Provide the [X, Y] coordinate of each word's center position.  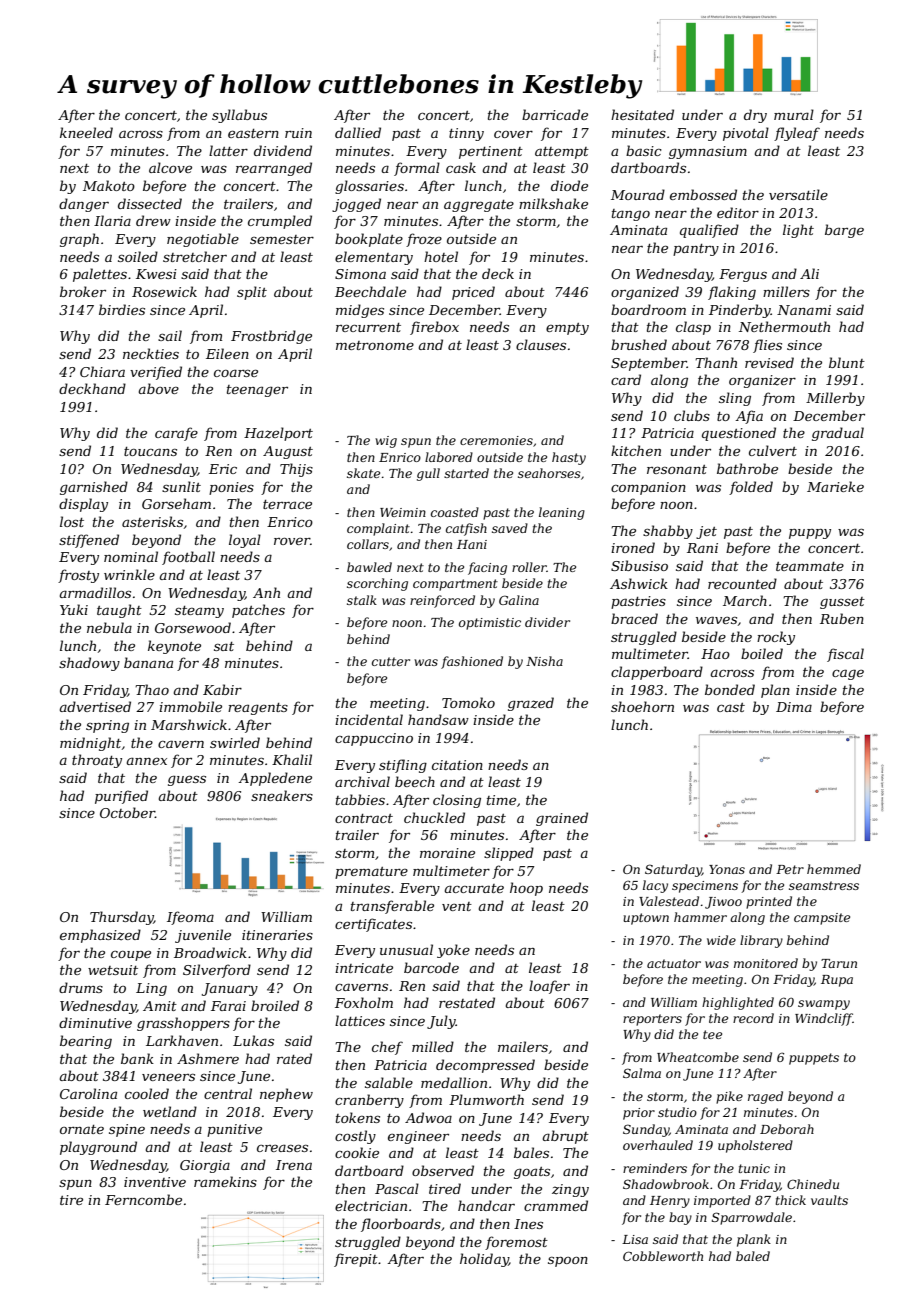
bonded [730, 689]
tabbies [360, 799]
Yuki [74, 609]
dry [755, 116]
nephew [286, 1095]
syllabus [239, 116]
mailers [523, 1046]
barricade [555, 114]
